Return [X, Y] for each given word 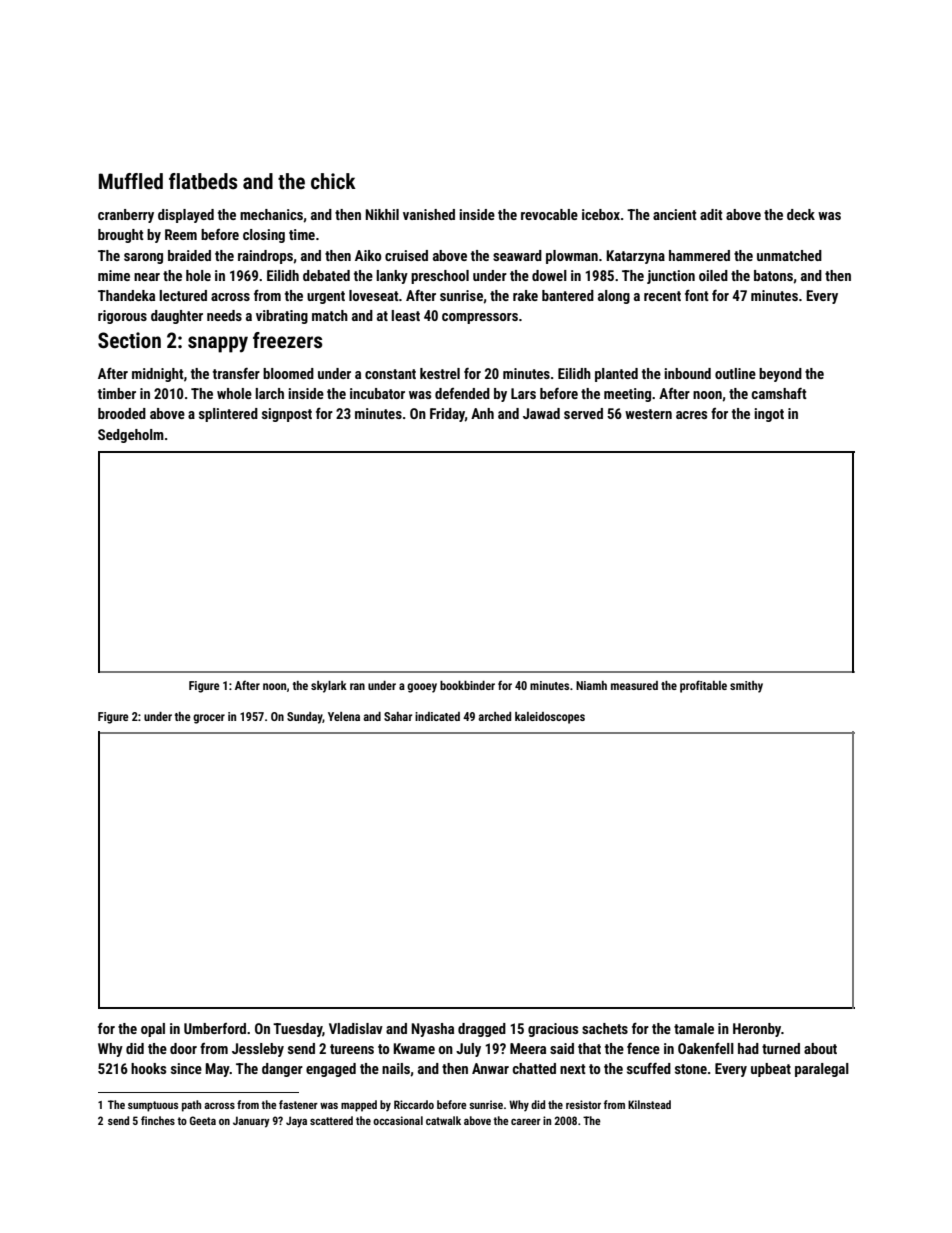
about [820, 1048]
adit [711, 214]
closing [264, 236]
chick [333, 181]
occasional [398, 1120]
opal [153, 1030]
